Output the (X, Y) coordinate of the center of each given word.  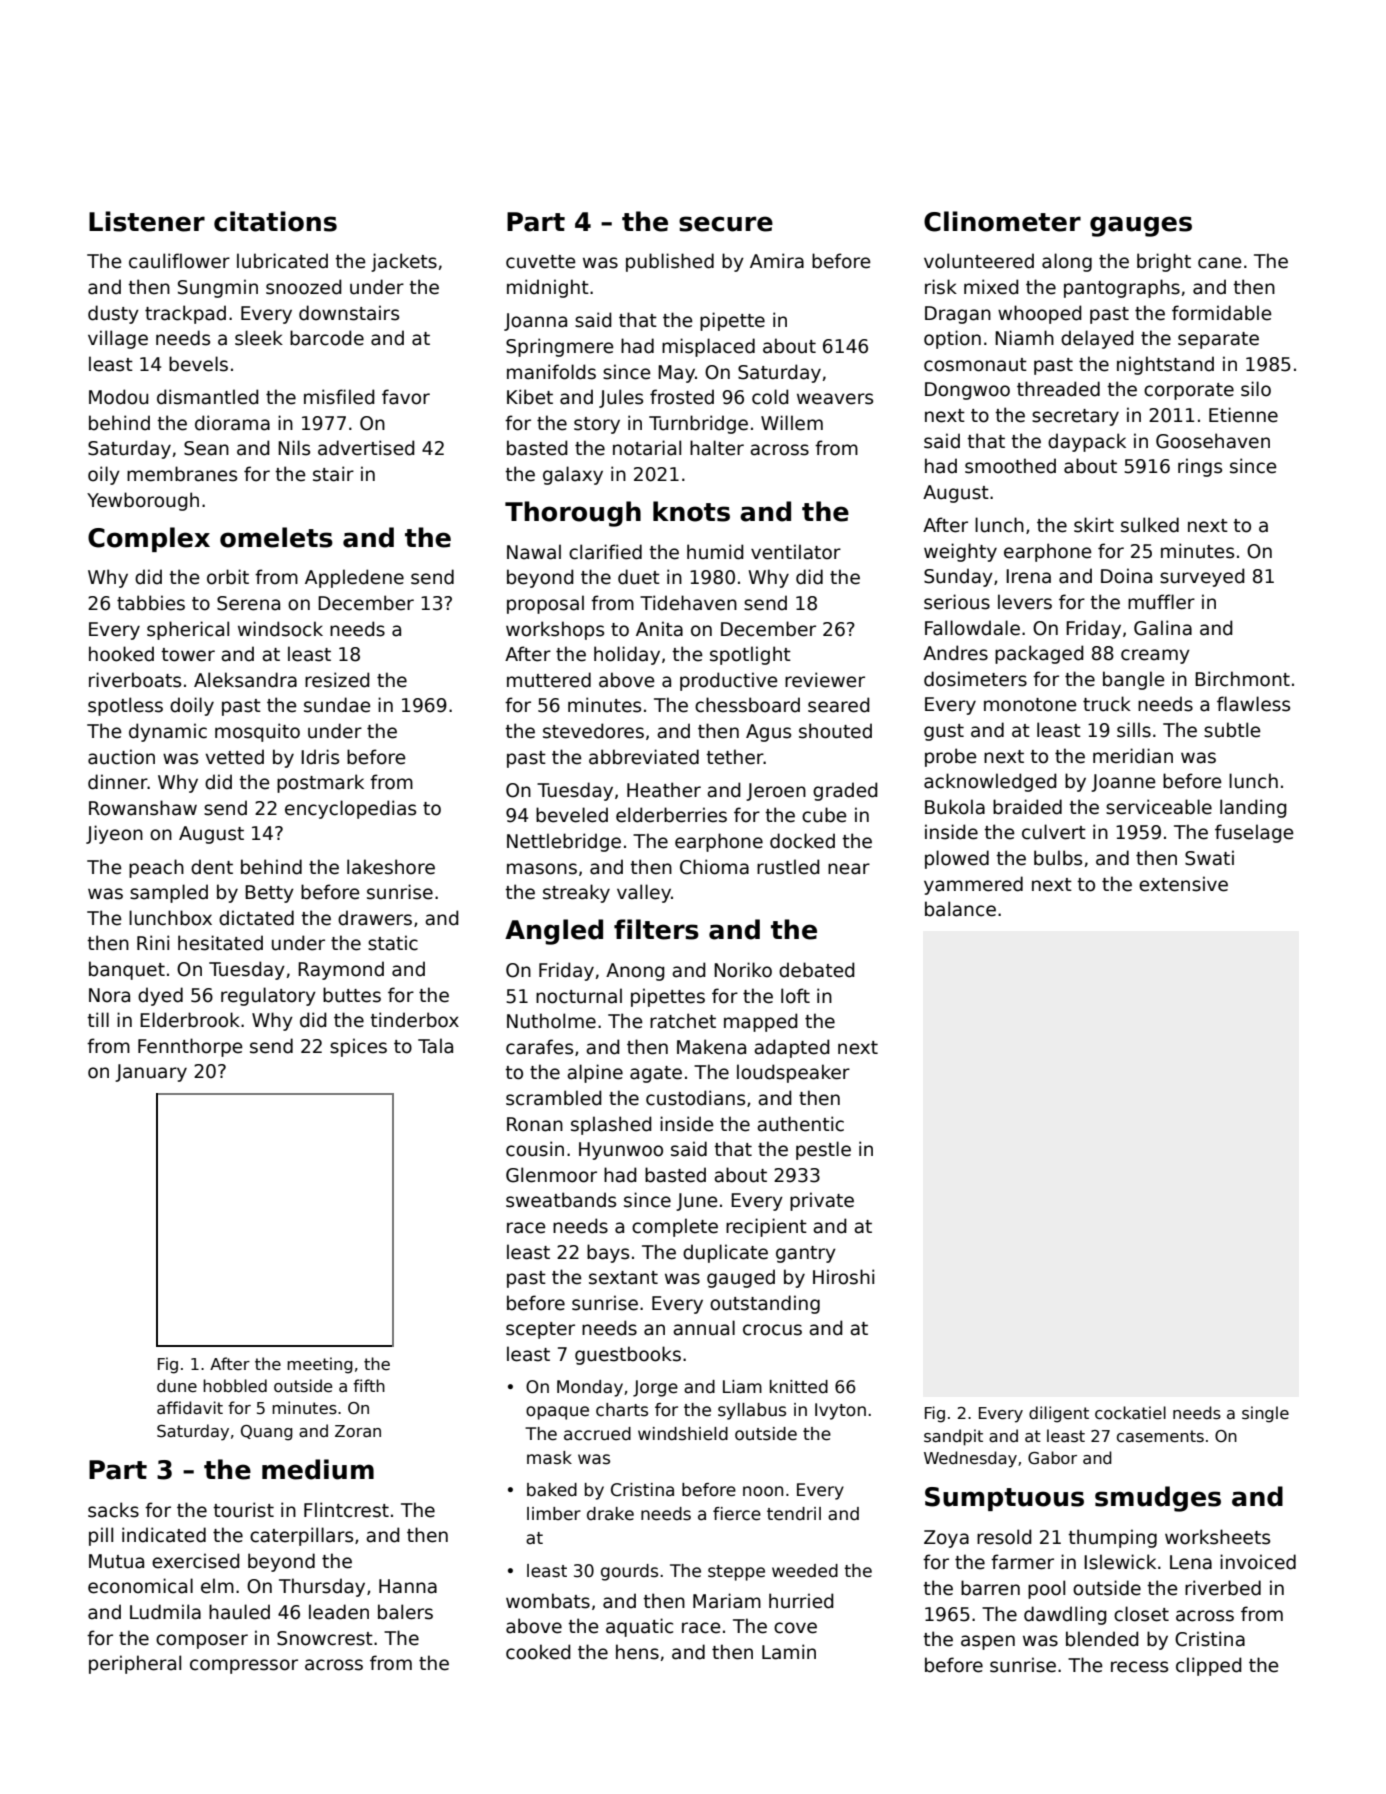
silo (1256, 389)
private (822, 1201)
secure (726, 224)
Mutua (116, 1561)
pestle (823, 1150)
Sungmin (218, 288)
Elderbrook (190, 1020)
